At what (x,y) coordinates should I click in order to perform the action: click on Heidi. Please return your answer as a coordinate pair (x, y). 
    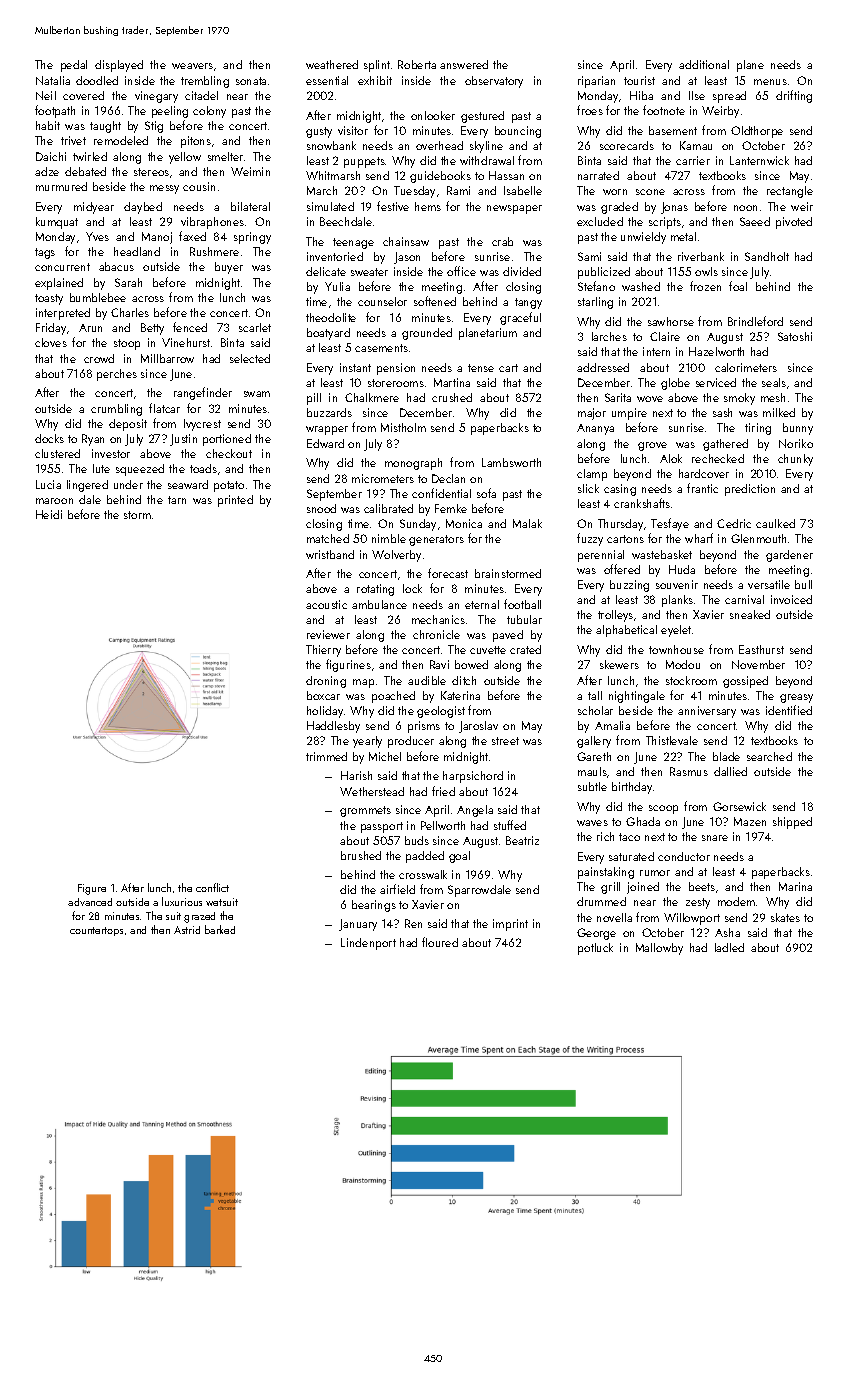
    Looking at the image, I should click on (49, 514).
